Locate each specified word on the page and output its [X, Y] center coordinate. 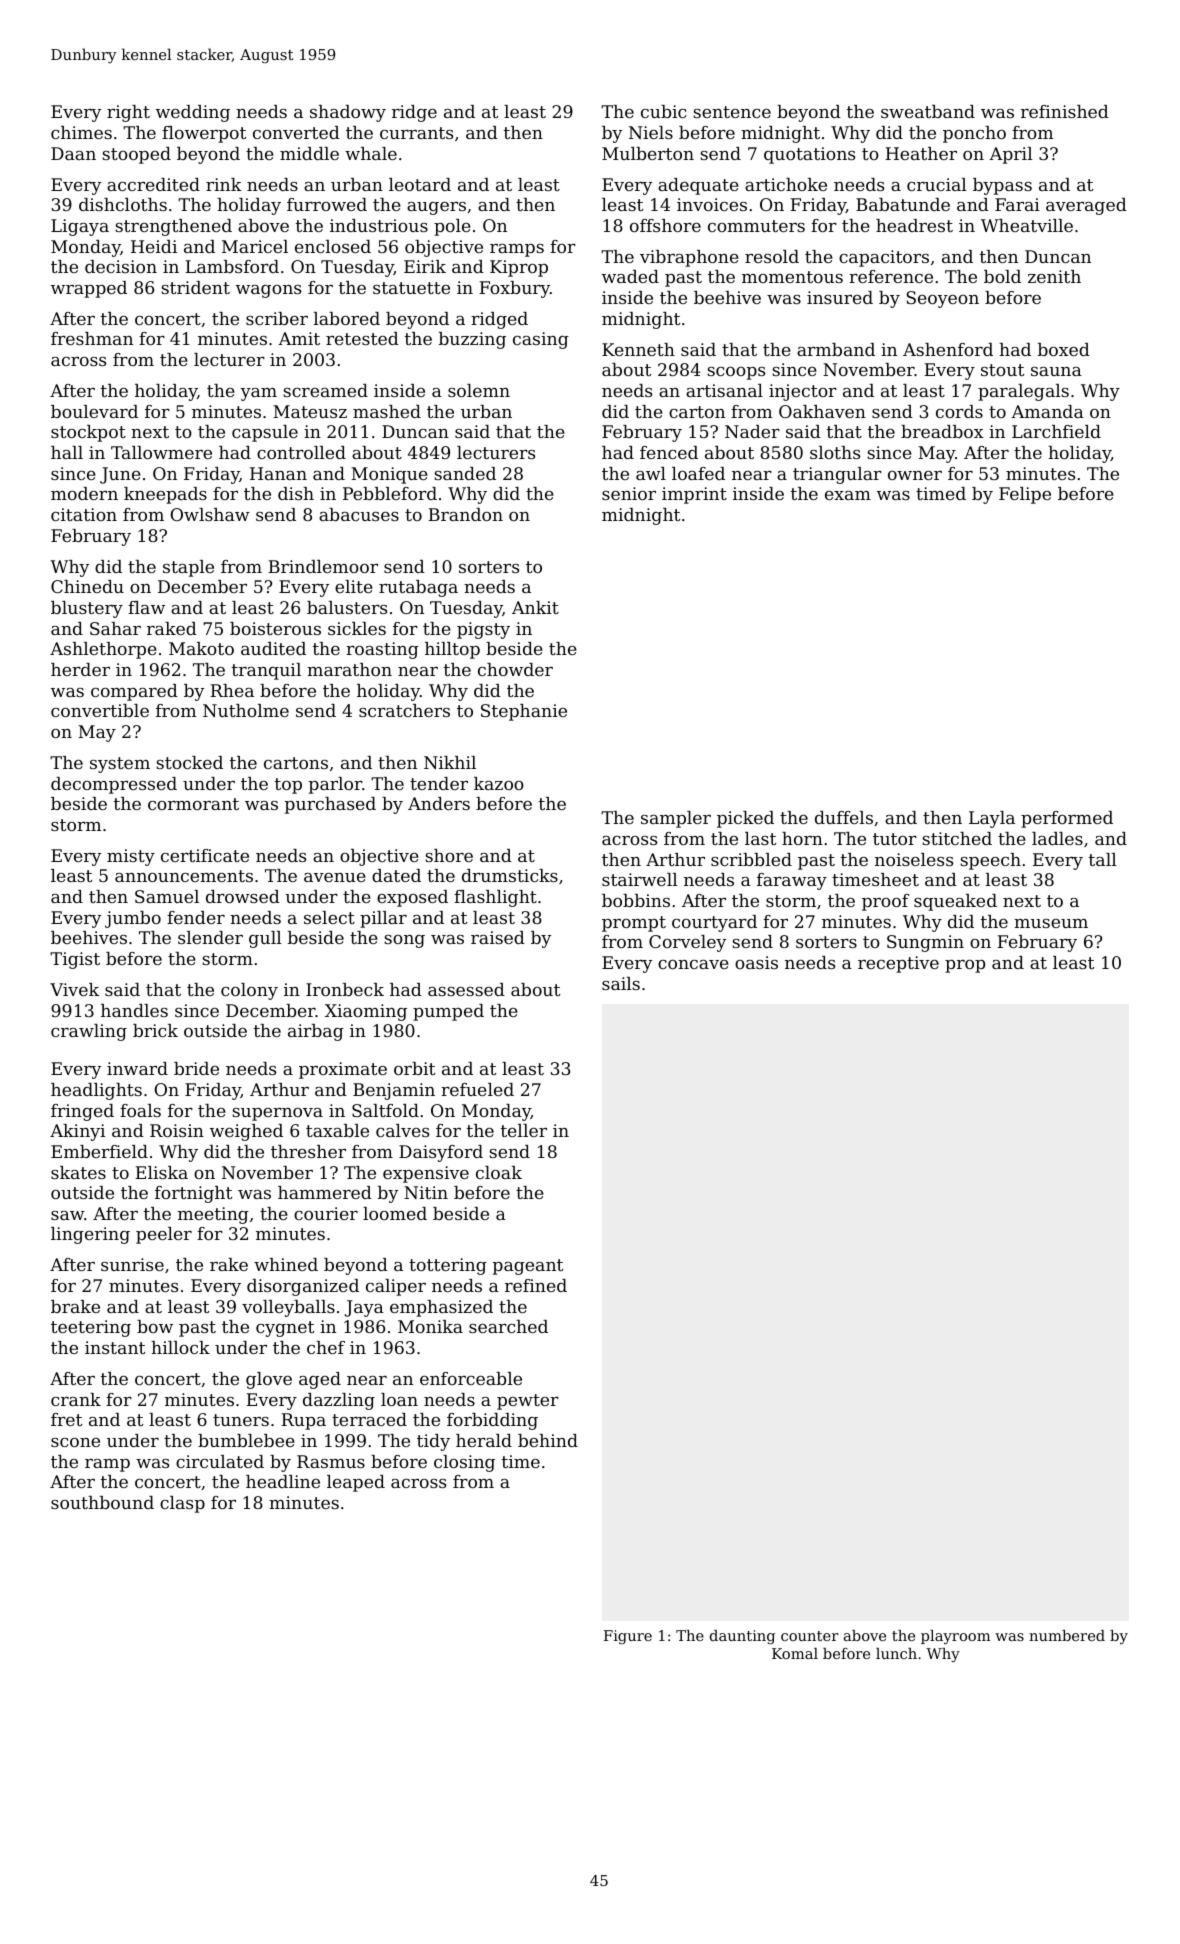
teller [524, 1130]
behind [548, 1440]
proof [885, 902]
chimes [81, 132]
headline [283, 1481]
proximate [343, 1070]
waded [630, 276]
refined [536, 1285]
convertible [100, 710]
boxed [1064, 349]
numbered [1067, 1635]
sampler [676, 819]
